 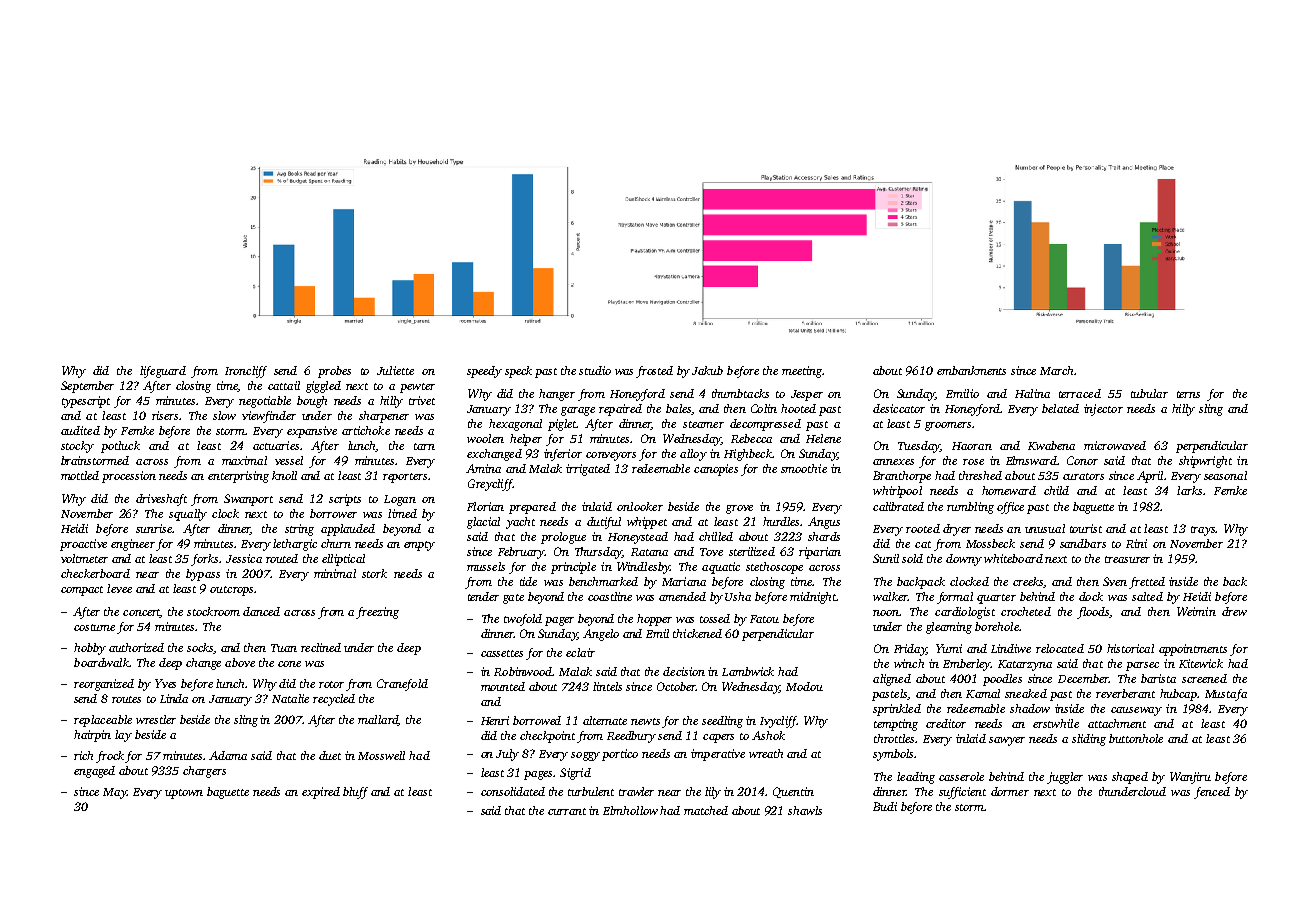 What do you see at coordinates (246, 372) in the screenshot?
I see `Ironcliff` at bounding box center [246, 372].
